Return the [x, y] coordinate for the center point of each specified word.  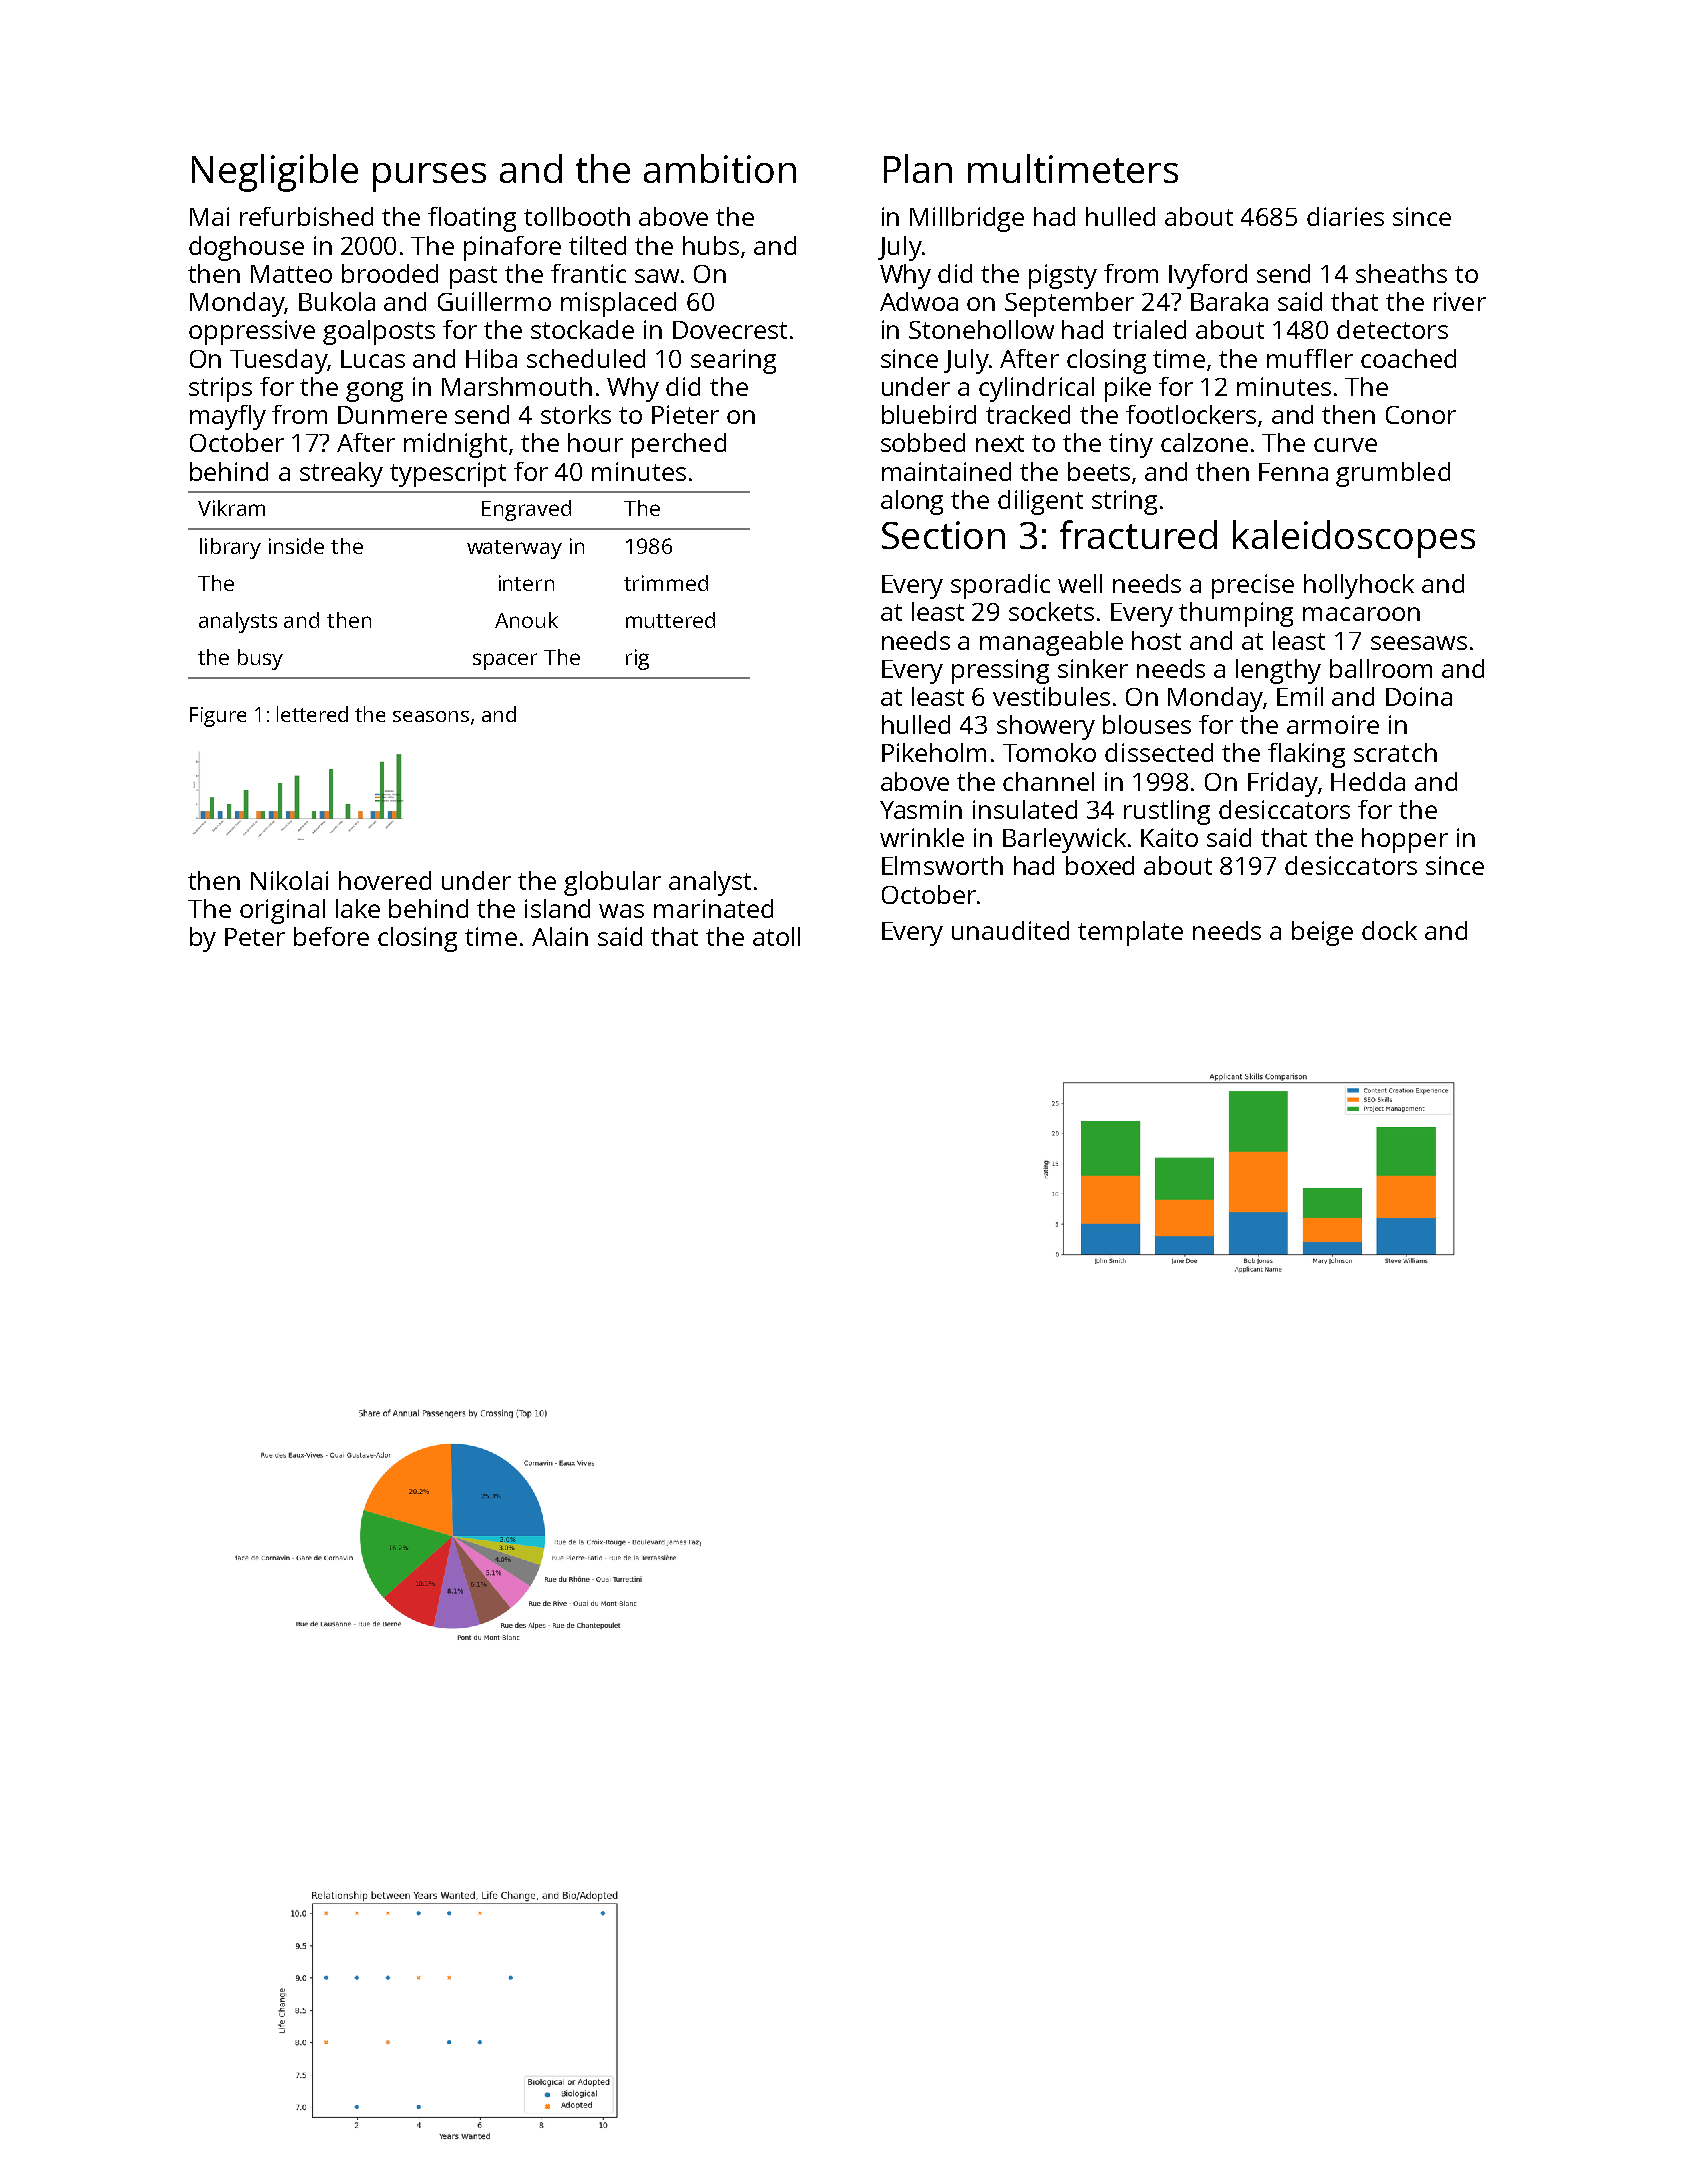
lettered [312, 714]
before [331, 936]
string [1124, 502]
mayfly [228, 417]
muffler [1310, 358]
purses [429, 177]
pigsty [1063, 276]
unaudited [1010, 930]
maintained [946, 471]
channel [1048, 781]
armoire [1333, 724]
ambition [720, 168]
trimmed [666, 583]
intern [526, 583]
